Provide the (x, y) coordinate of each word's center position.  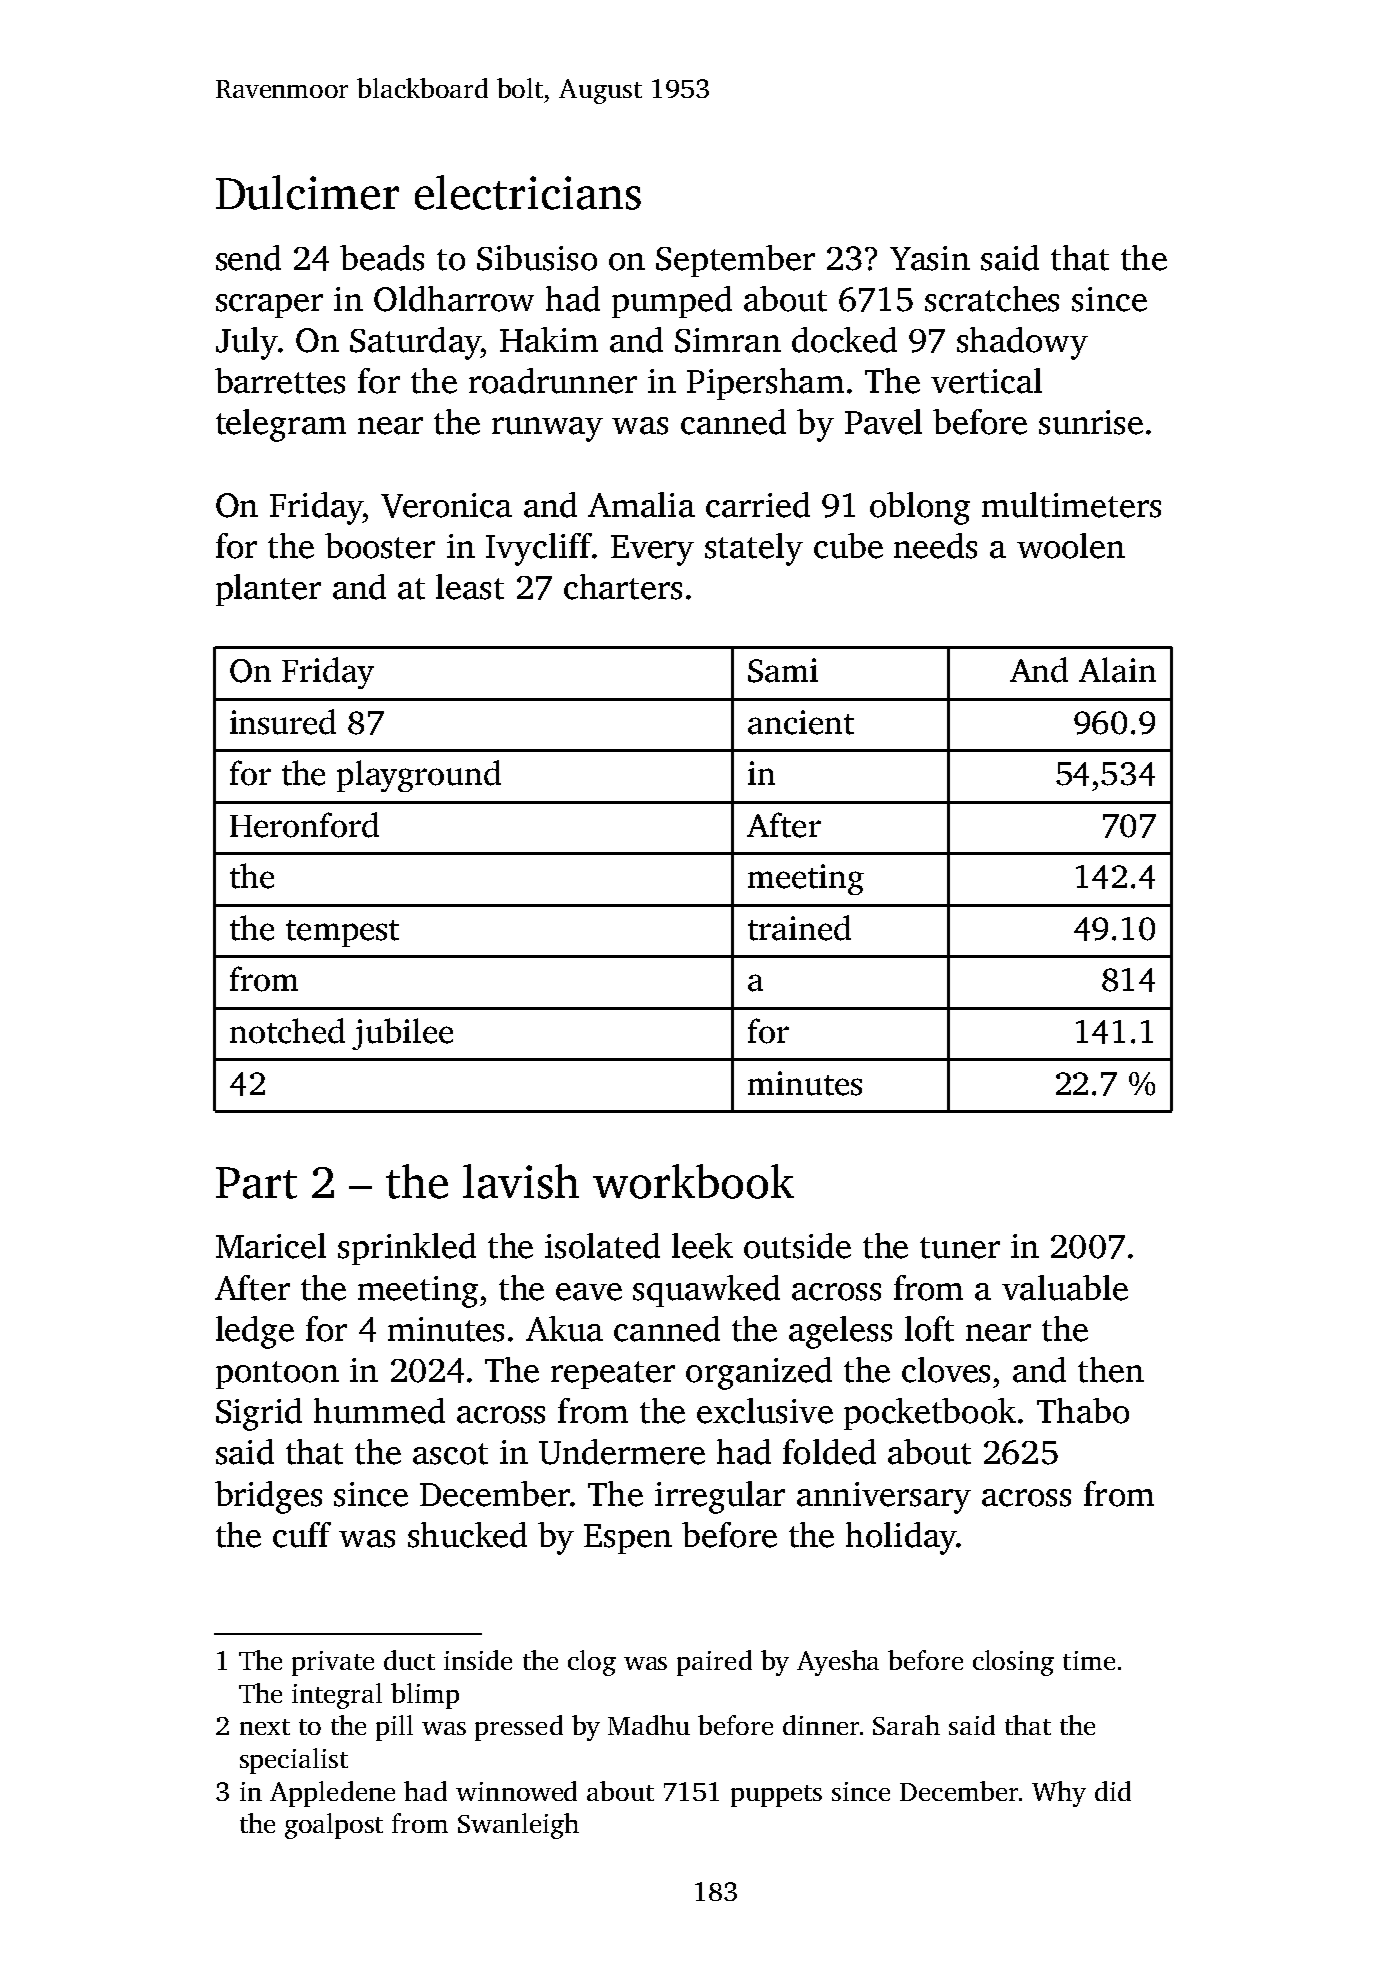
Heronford (304, 825)
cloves (946, 1370)
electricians (528, 192)
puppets (776, 1796)
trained (799, 928)
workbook (693, 1181)
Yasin (930, 258)
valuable (1065, 1288)
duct (409, 1660)
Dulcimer (307, 192)
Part (256, 1183)
